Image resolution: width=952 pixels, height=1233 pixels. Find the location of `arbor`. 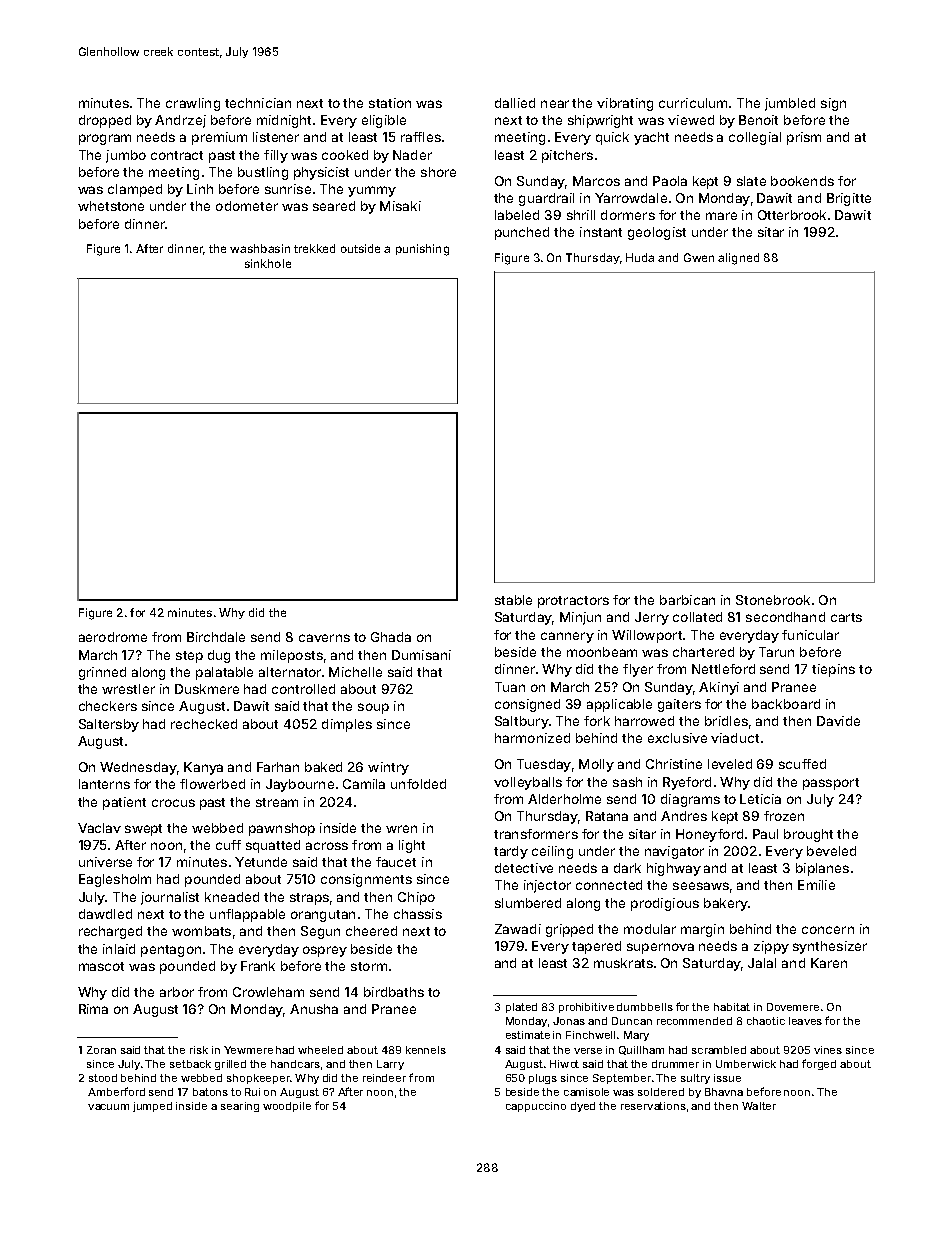

arbor is located at coordinates (177, 992).
